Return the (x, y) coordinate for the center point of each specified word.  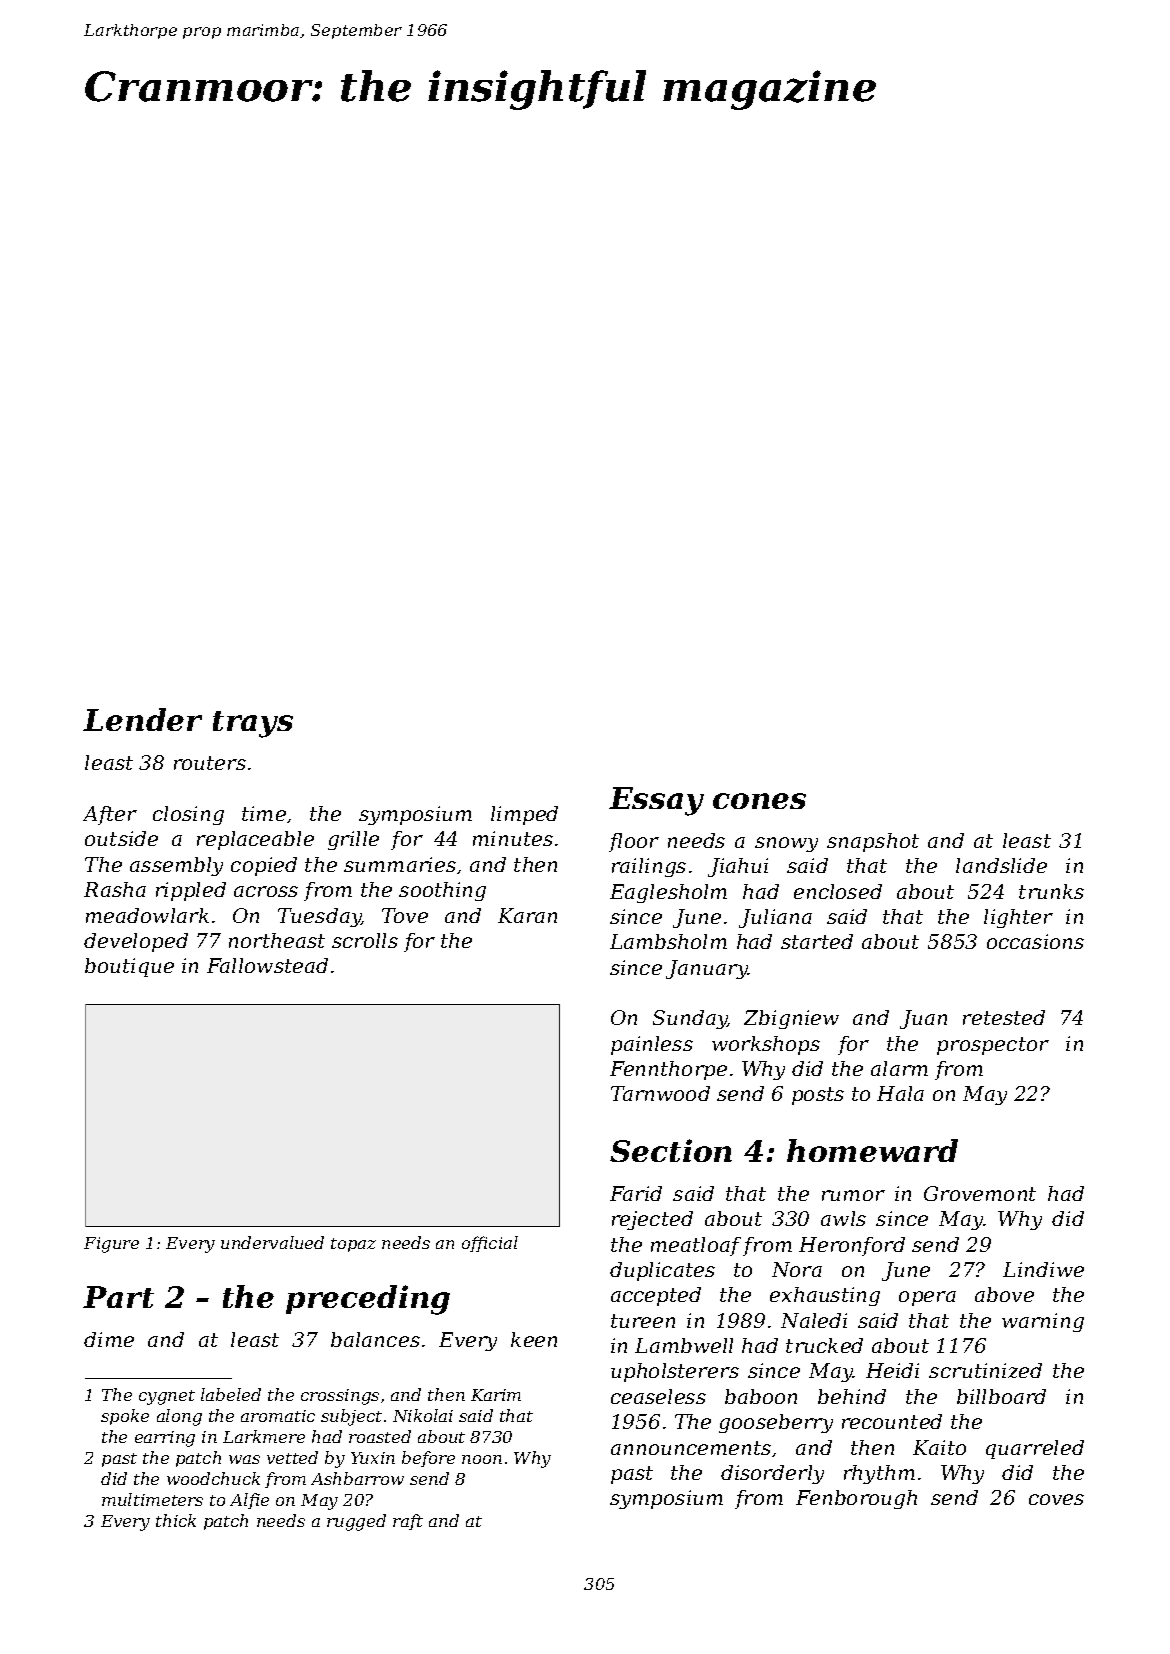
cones (759, 801)
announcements (691, 1448)
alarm (899, 1068)
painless (652, 1045)
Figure (111, 1245)
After (110, 815)
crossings (340, 1397)
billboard (1001, 1396)
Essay (656, 801)
